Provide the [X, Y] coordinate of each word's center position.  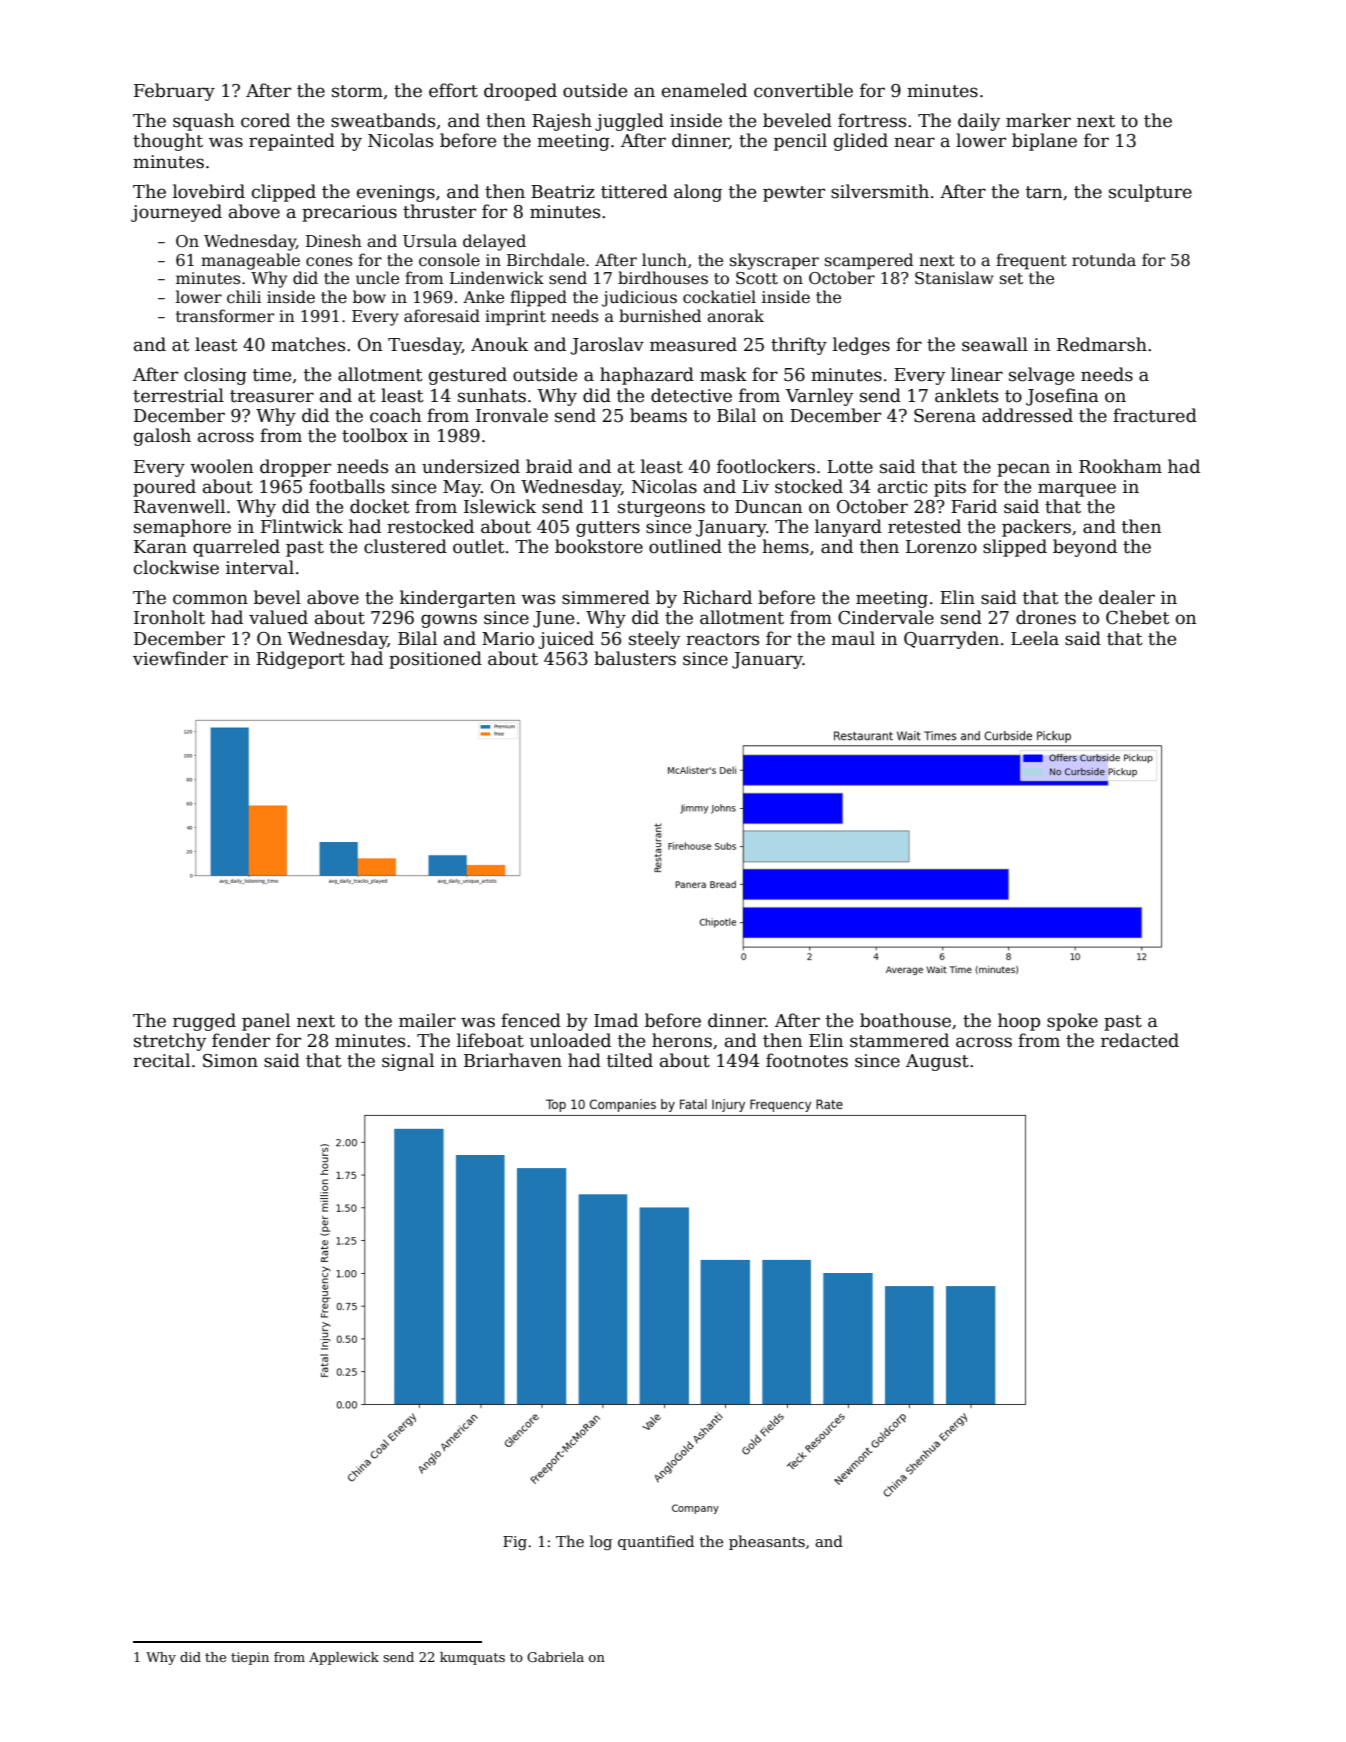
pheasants [767, 1542]
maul [853, 638]
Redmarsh [1102, 344]
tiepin [250, 1658]
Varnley [819, 397]
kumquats [472, 1658]
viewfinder [180, 658]
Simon [230, 1061]
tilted [630, 1060]
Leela [1035, 638]
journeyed [176, 213]
